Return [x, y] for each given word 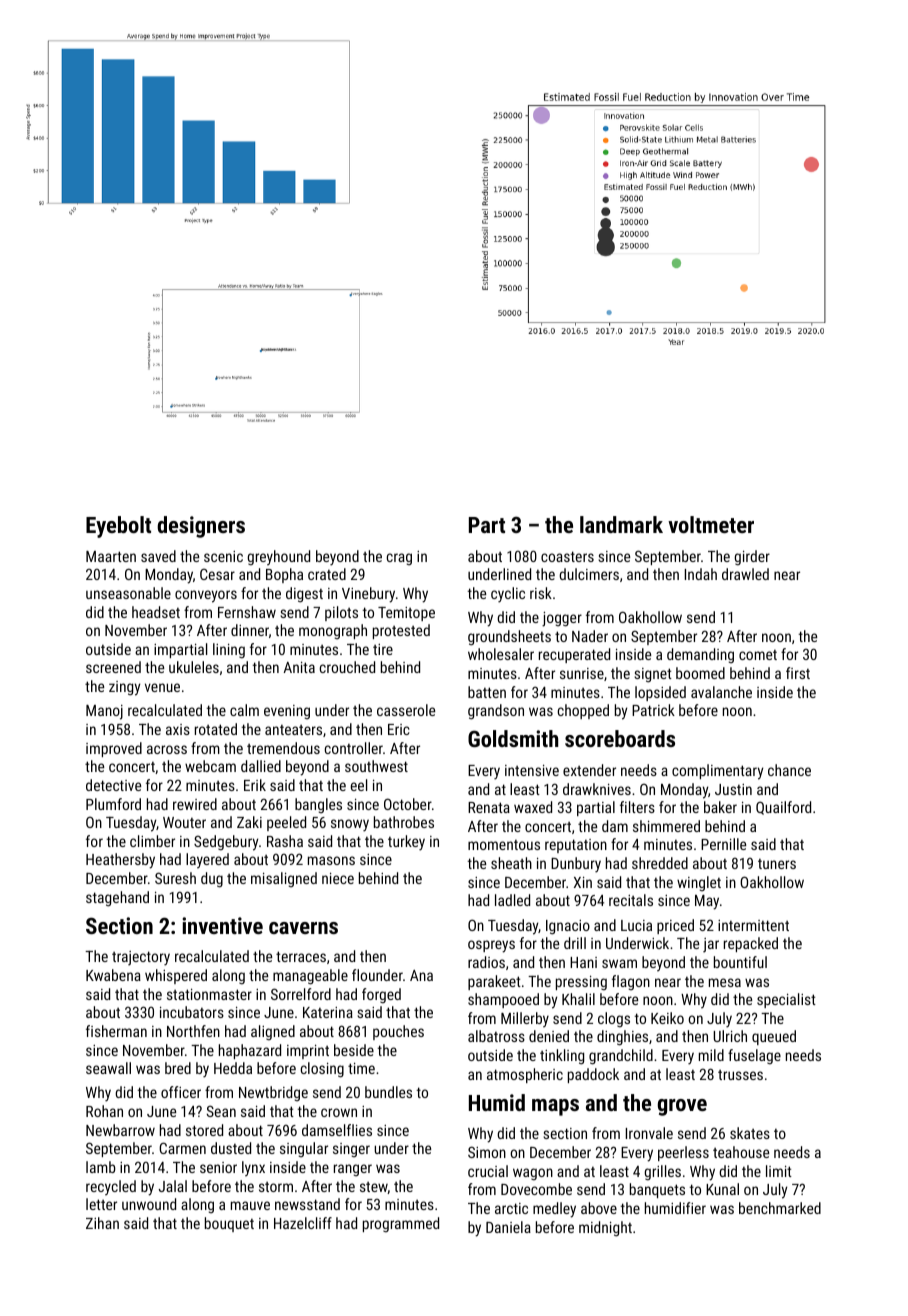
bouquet [229, 1224]
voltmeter [711, 524]
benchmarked [780, 1208]
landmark [621, 524]
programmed [401, 1225]
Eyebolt [118, 527]
